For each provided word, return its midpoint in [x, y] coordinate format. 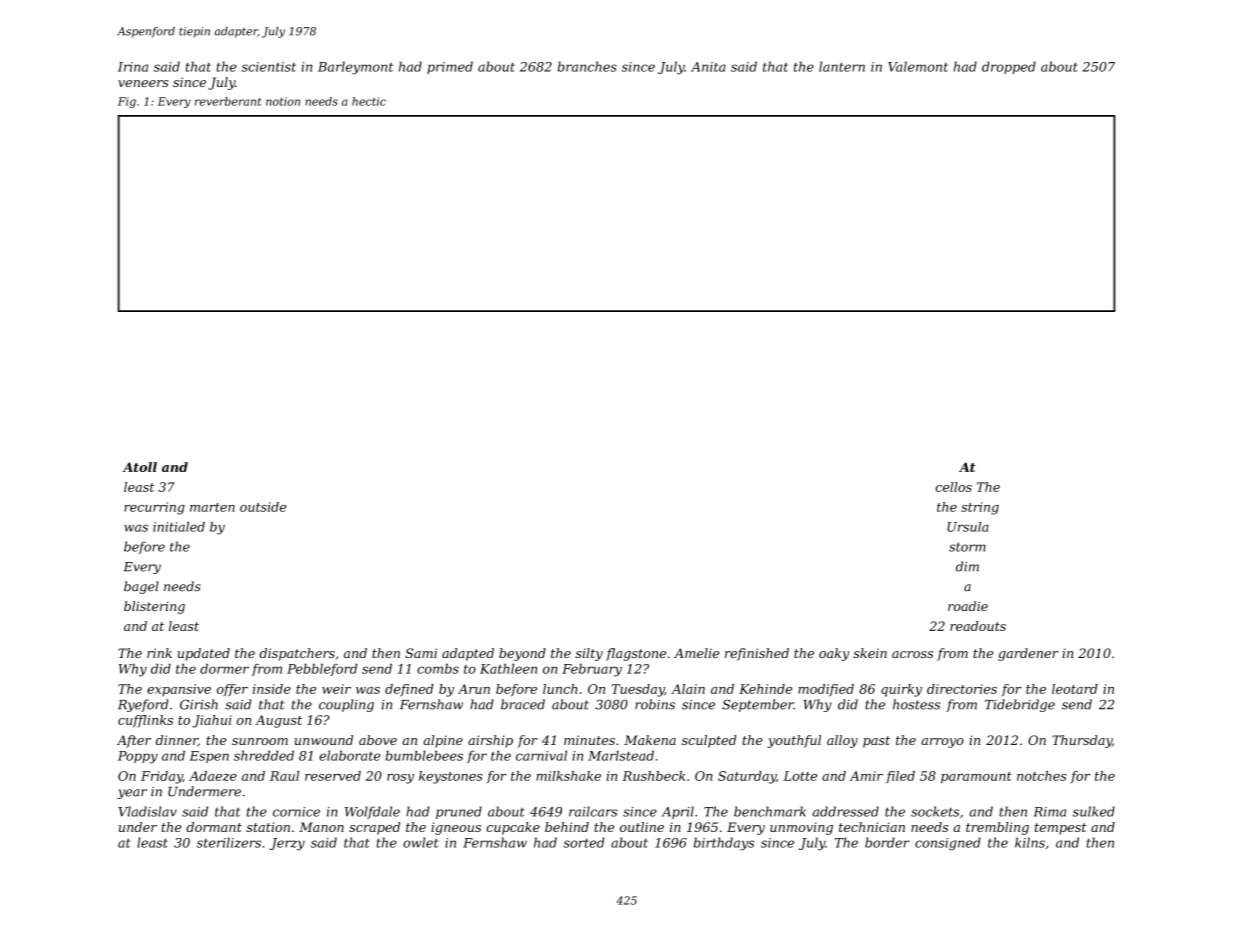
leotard [1075, 689]
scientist [269, 67]
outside [263, 507]
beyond [522, 654]
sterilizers [229, 842]
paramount [976, 778]
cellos [953, 487]
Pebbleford [322, 670]
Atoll [139, 467]
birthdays [724, 844]
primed [450, 67]
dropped [1009, 67]
